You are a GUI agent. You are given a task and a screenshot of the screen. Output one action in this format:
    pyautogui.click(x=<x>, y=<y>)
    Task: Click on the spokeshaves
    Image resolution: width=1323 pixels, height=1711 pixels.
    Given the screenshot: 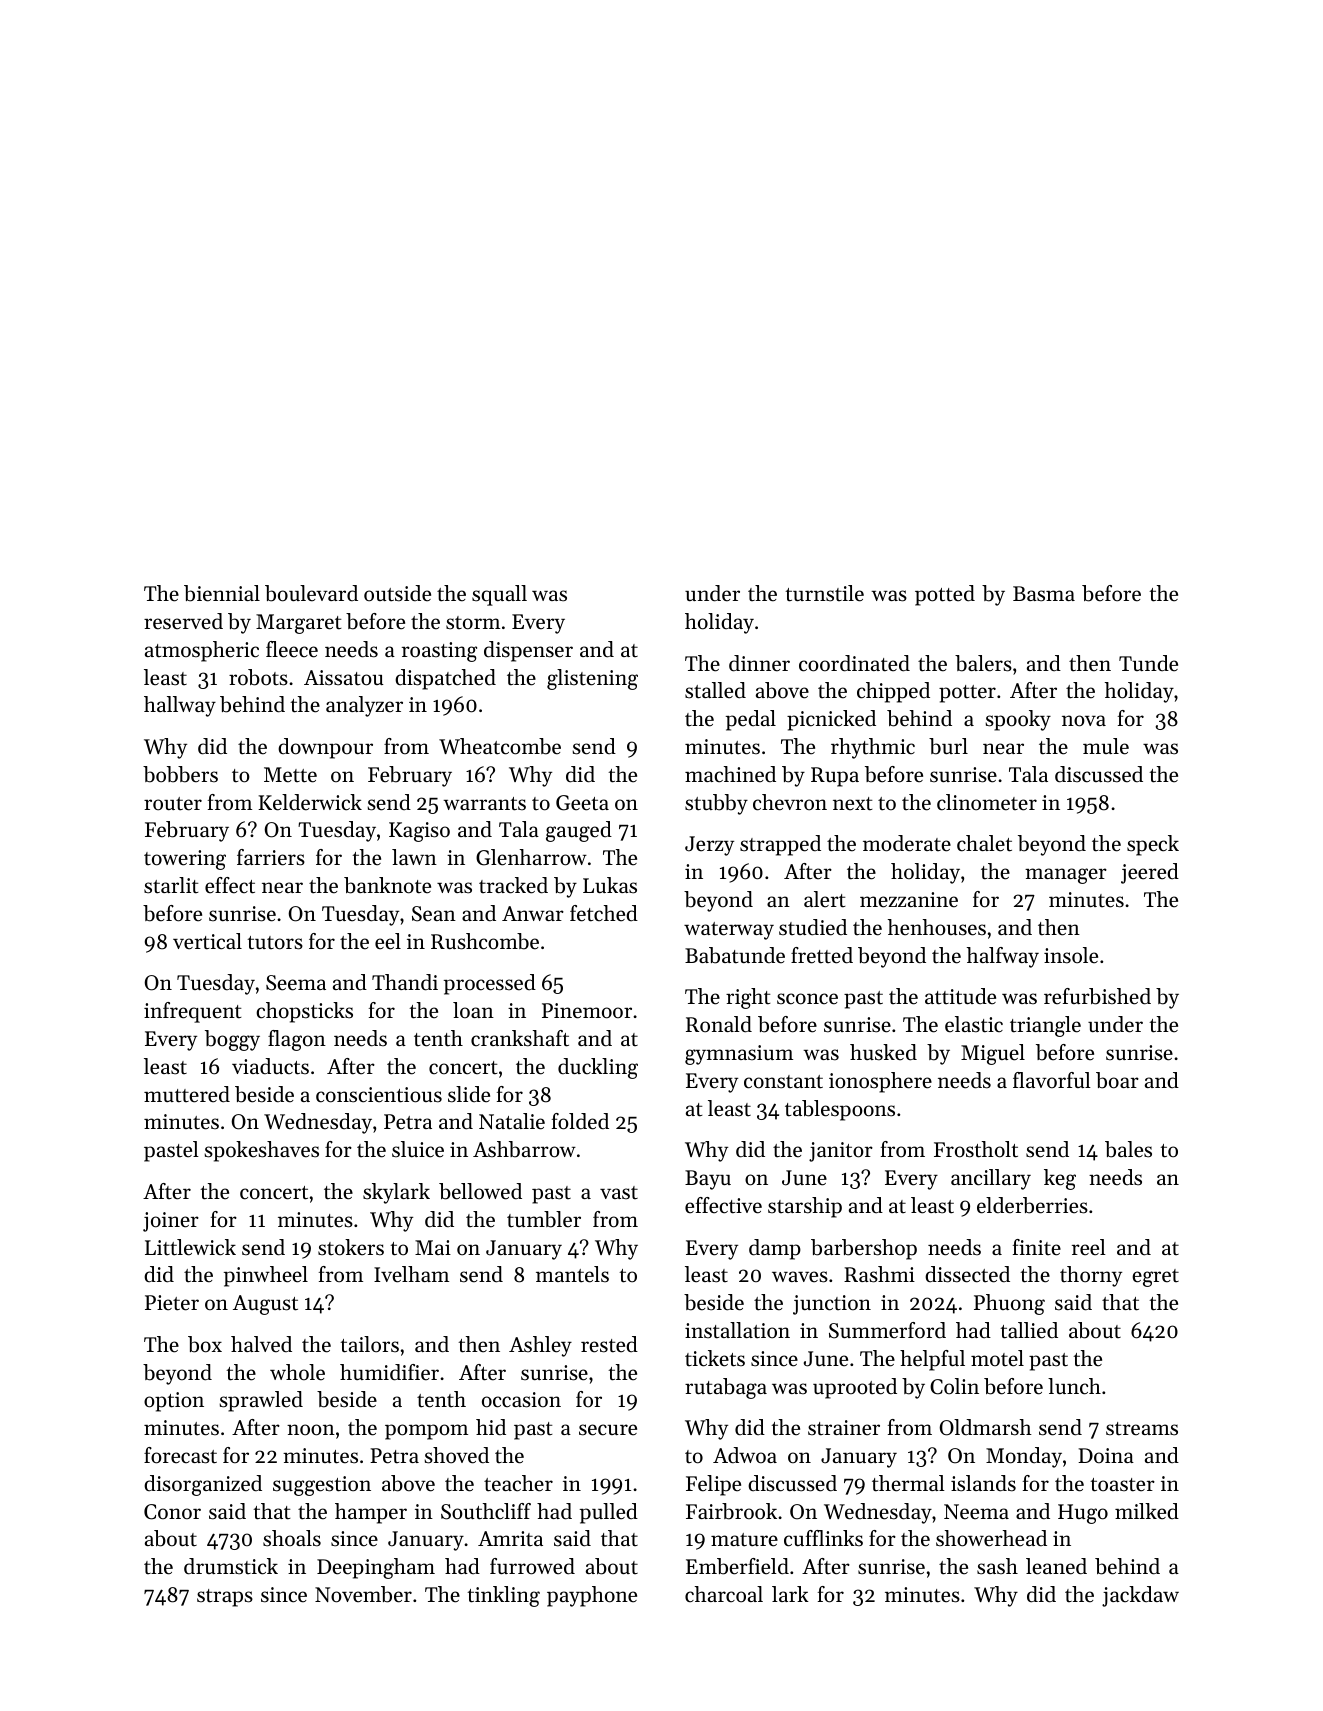 What is the action you would take?
    pyautogui.click(x=261, y=1151)
